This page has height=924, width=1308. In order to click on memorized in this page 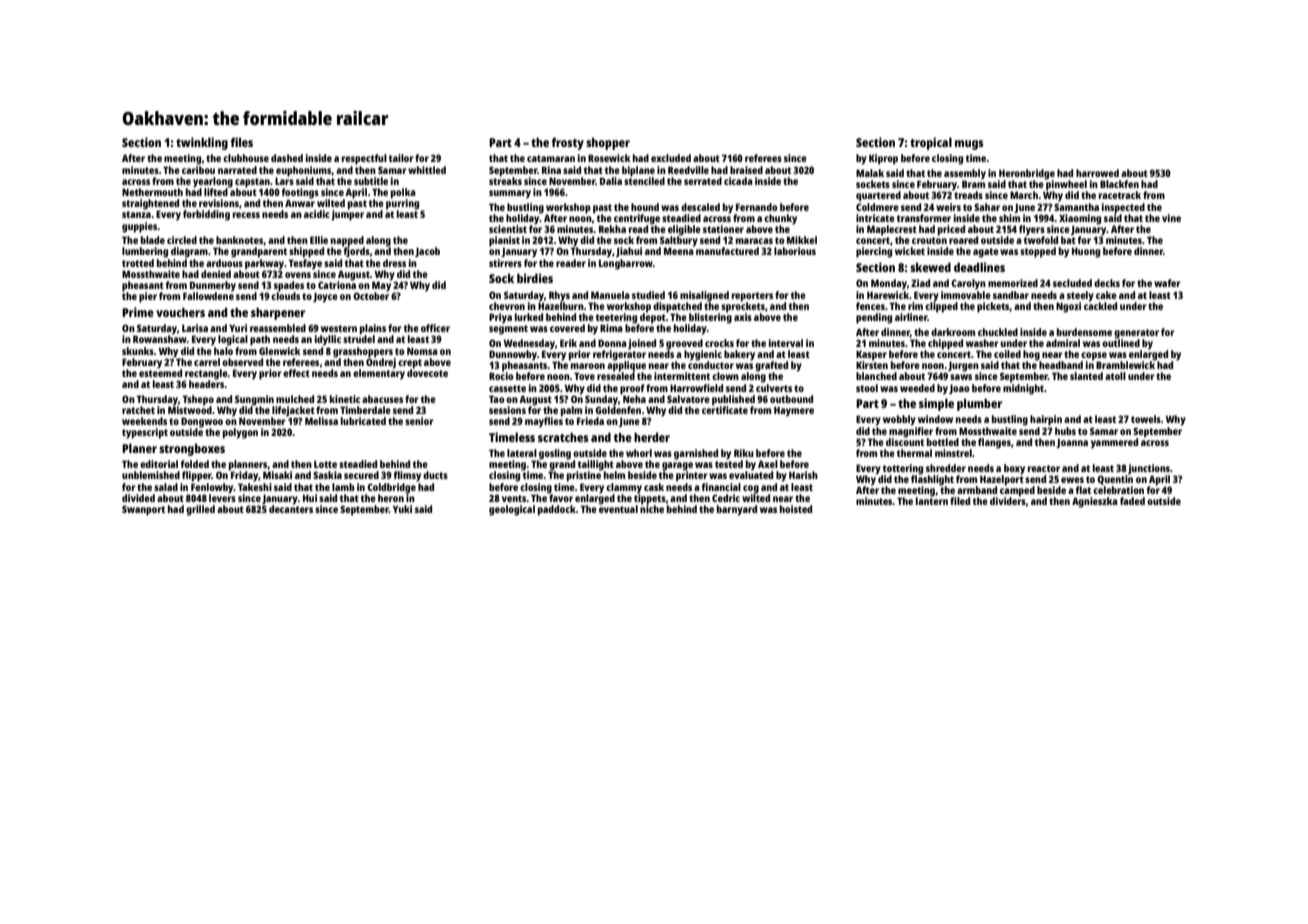, I will do `click(1013, 283)`.
